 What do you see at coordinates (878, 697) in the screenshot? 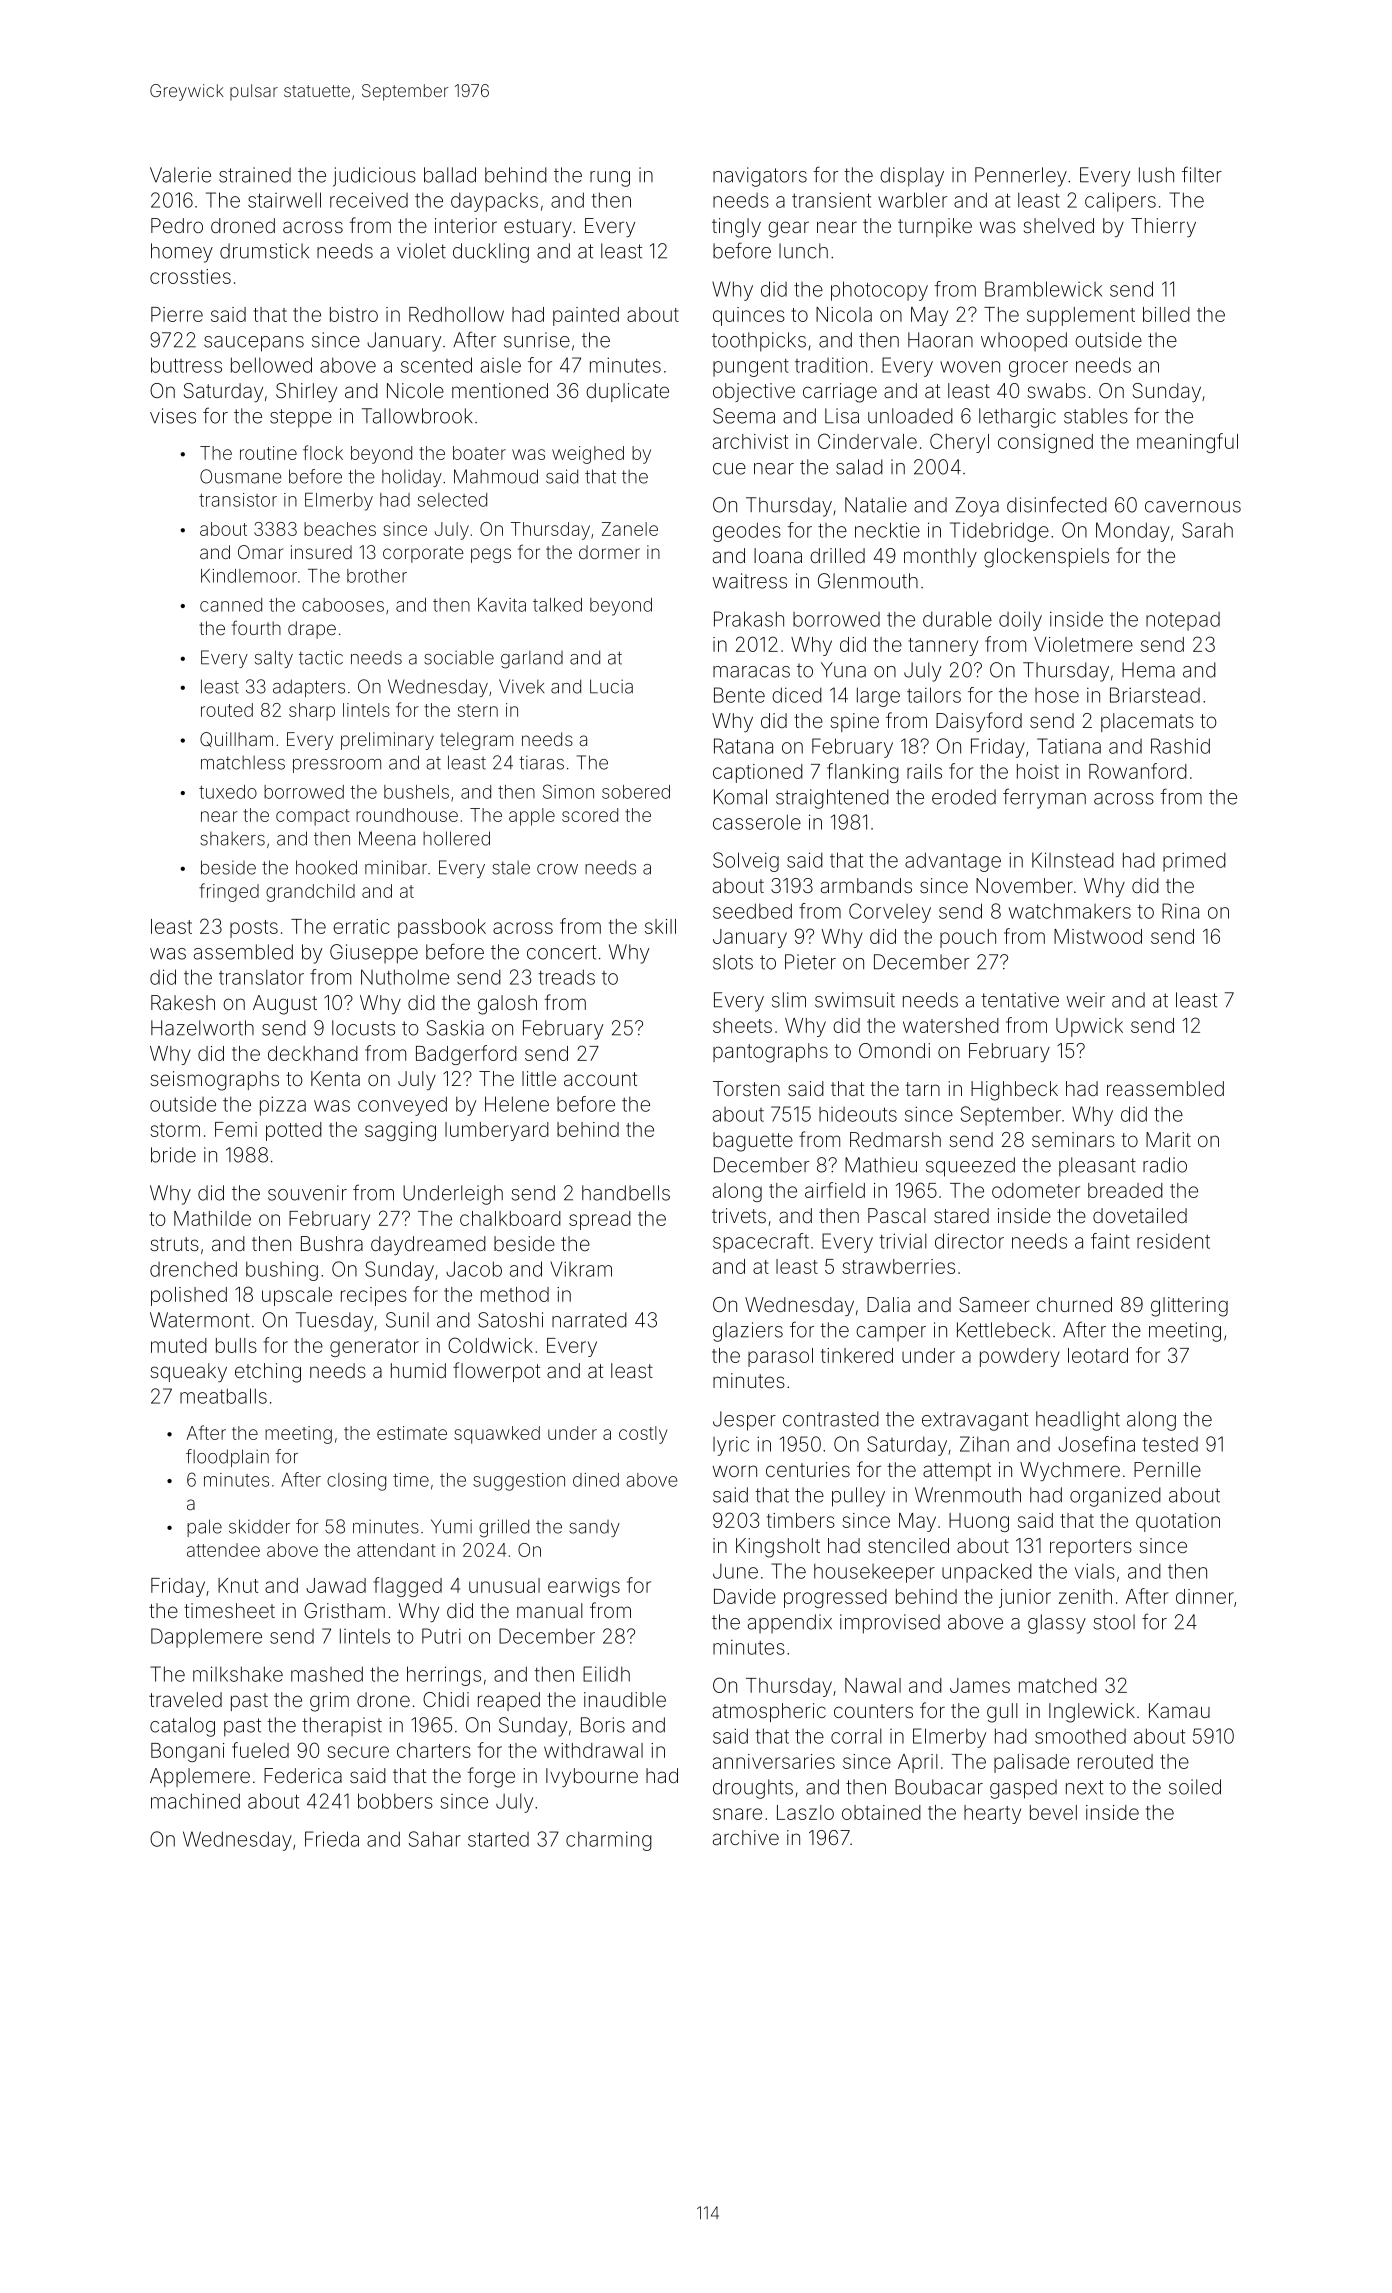
I see `large` at bounding box center [878, 697].
